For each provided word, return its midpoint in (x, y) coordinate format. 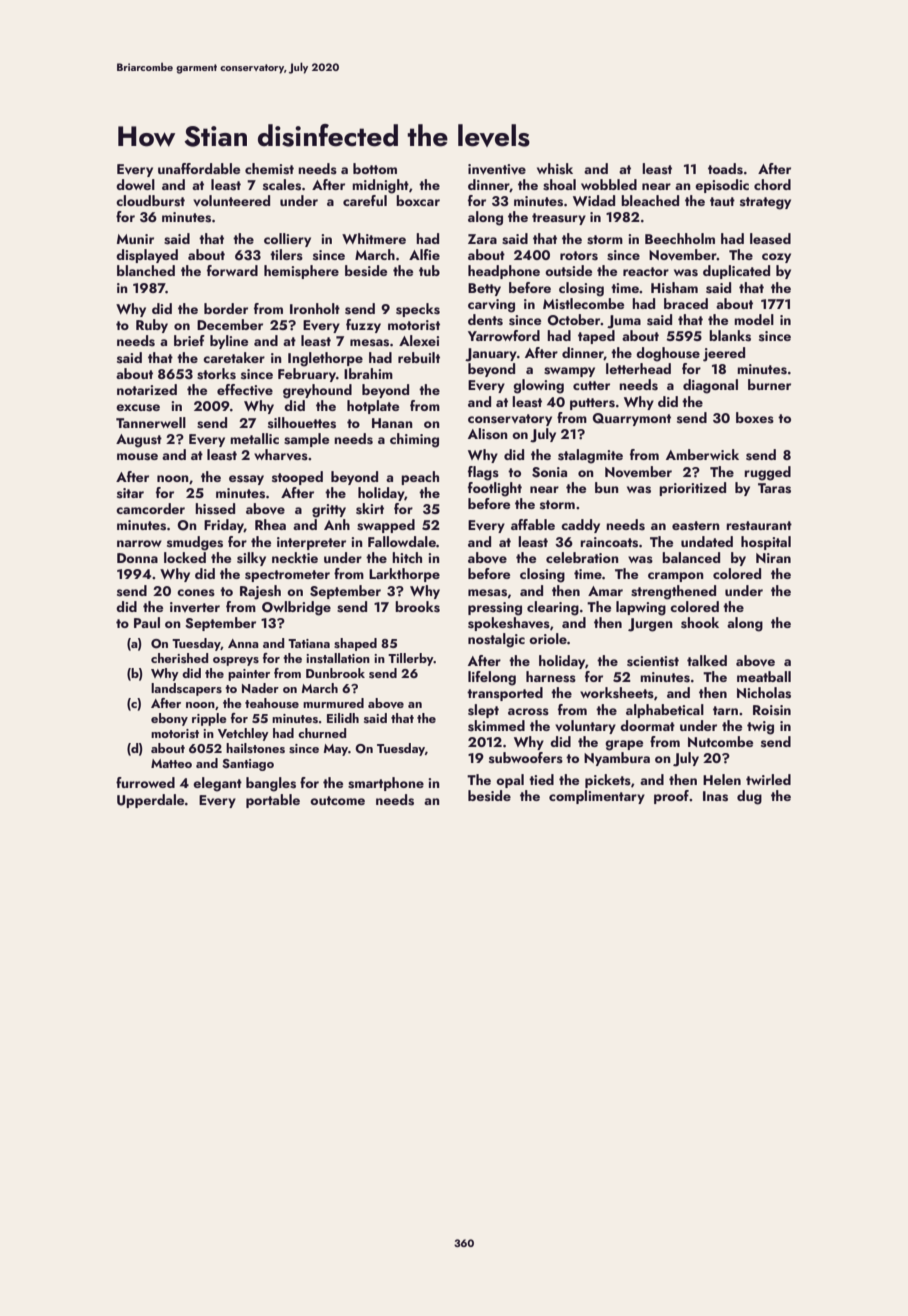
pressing (495, 609)
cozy (776, 258)
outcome (337, 800)
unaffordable (199, 168)
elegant (217, 784)
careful (365, 200)
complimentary (597, 797)
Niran (773, 558)
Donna (137, 558)
